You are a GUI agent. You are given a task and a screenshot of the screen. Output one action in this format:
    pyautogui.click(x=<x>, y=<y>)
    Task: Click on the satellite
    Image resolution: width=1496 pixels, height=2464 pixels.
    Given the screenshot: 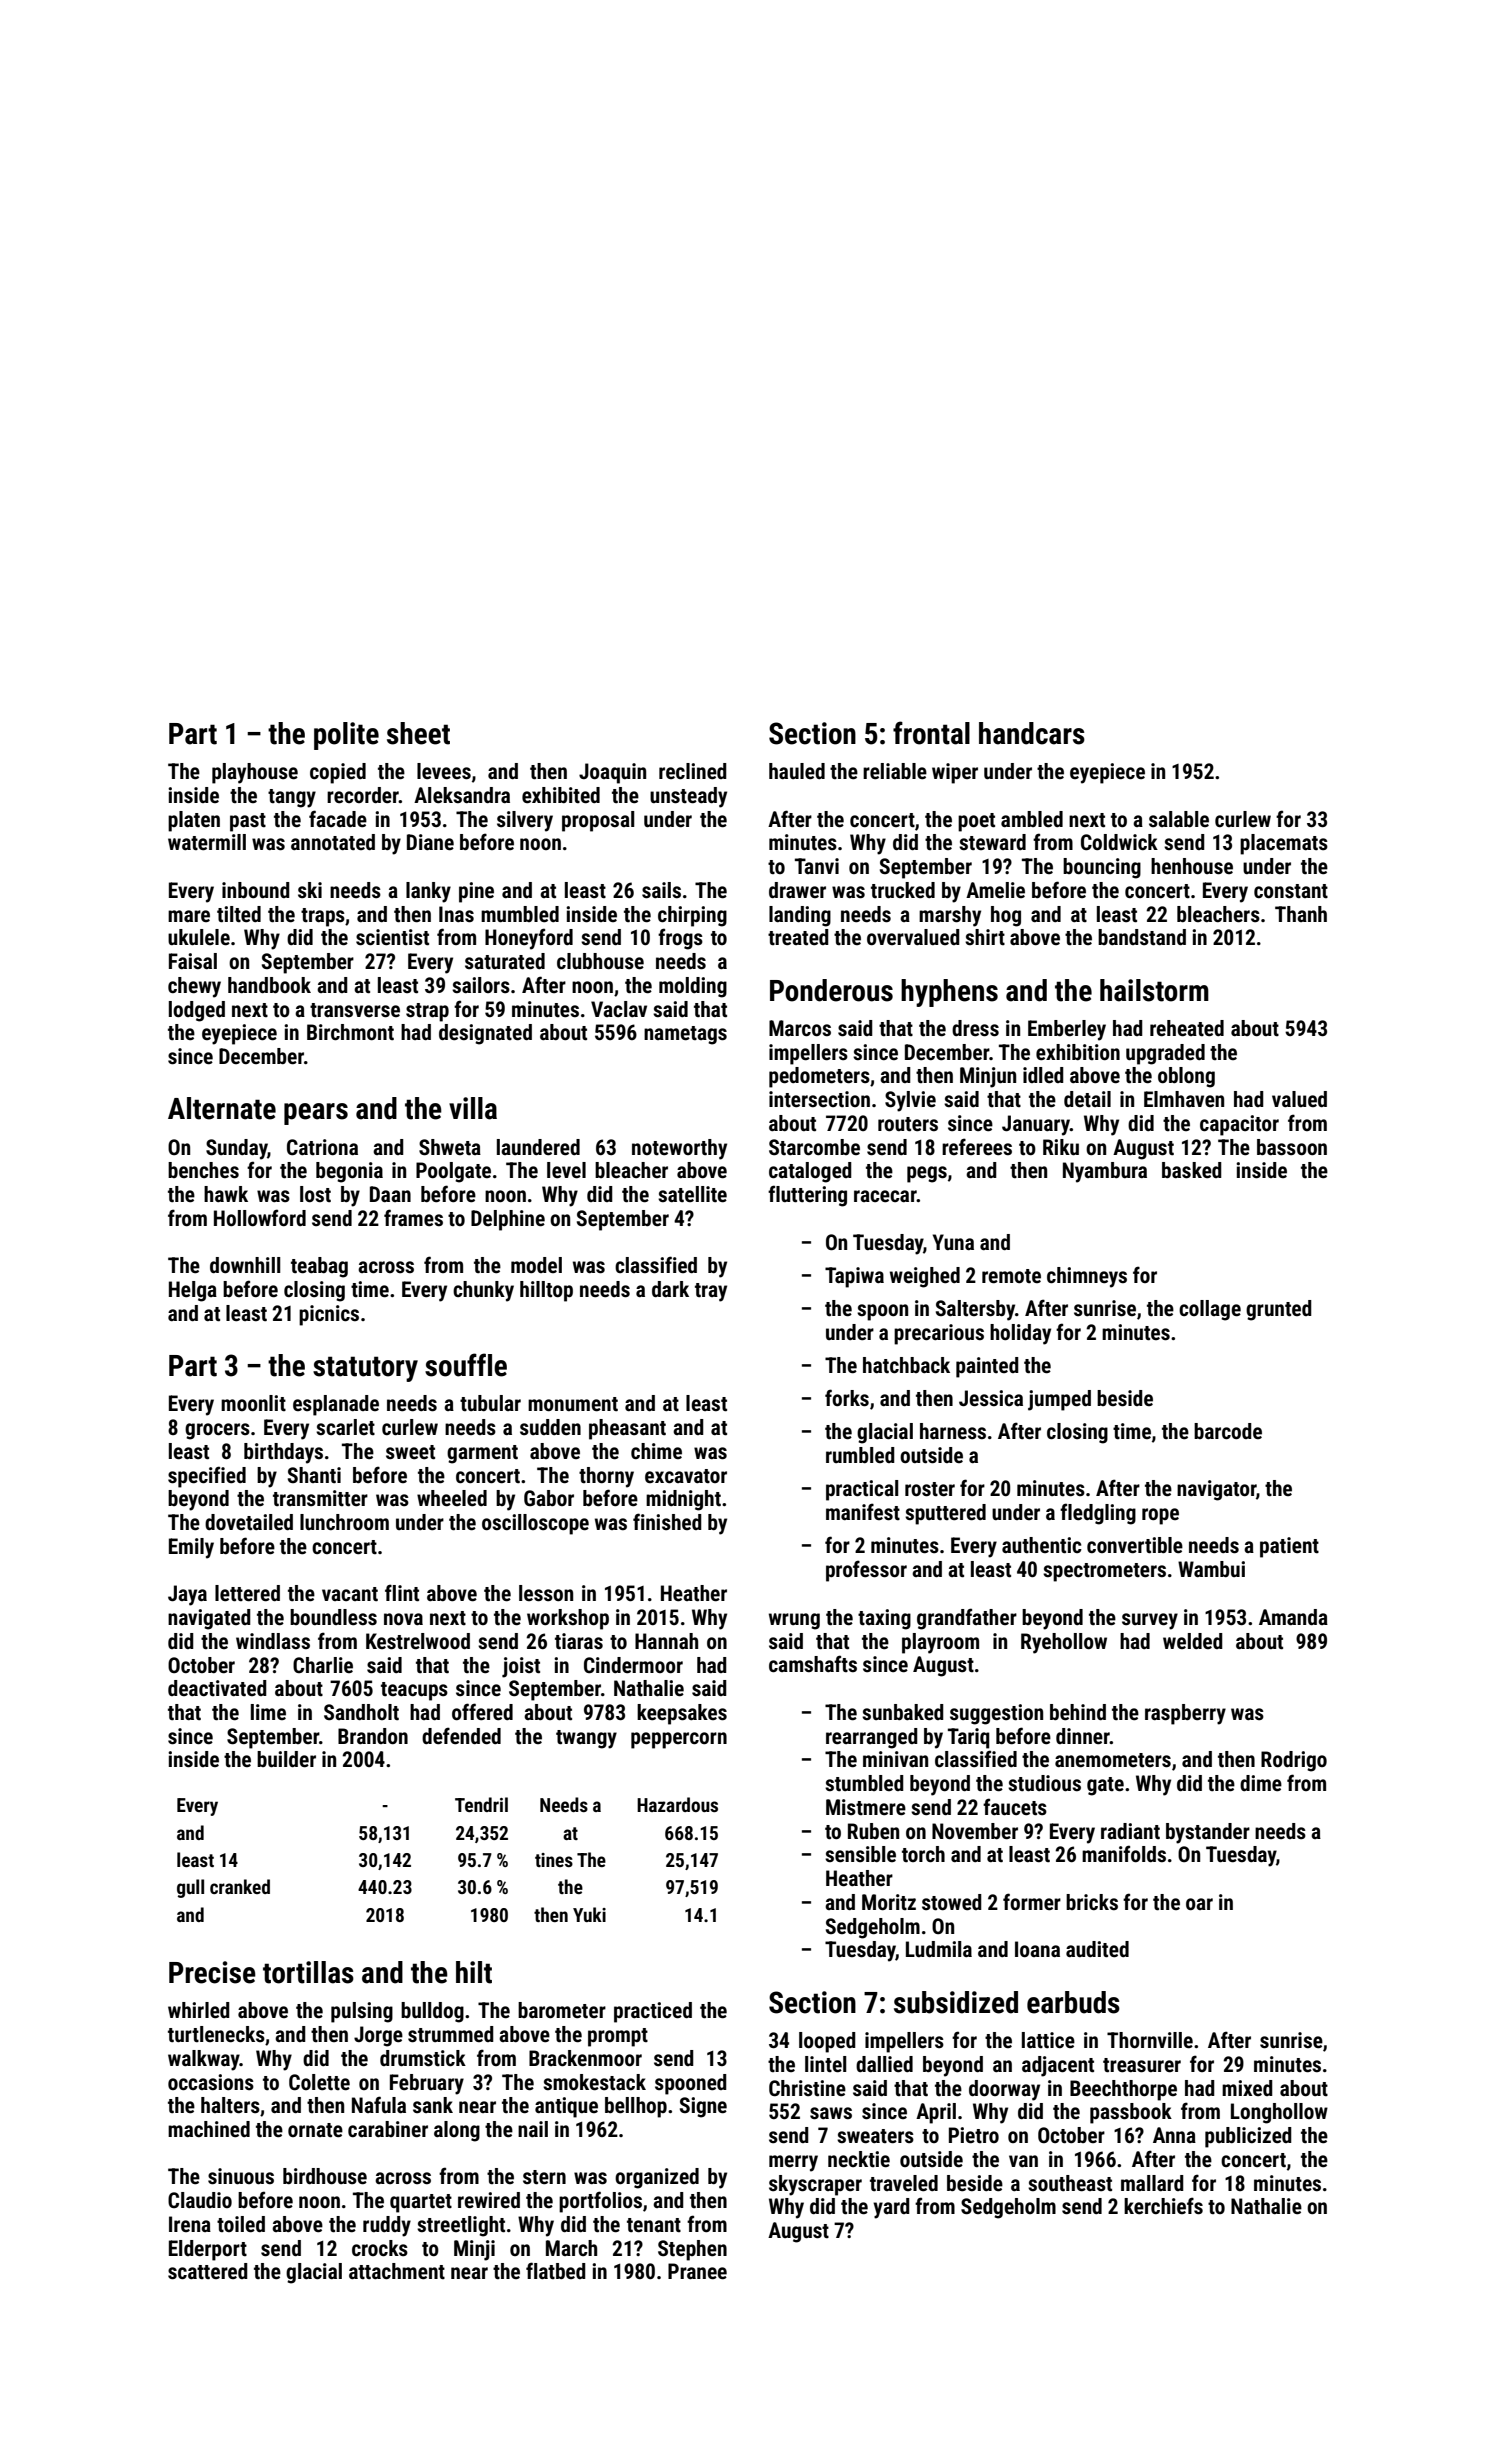 What is the action you would take?
    pyautogui.click(x=692, y=1194)
